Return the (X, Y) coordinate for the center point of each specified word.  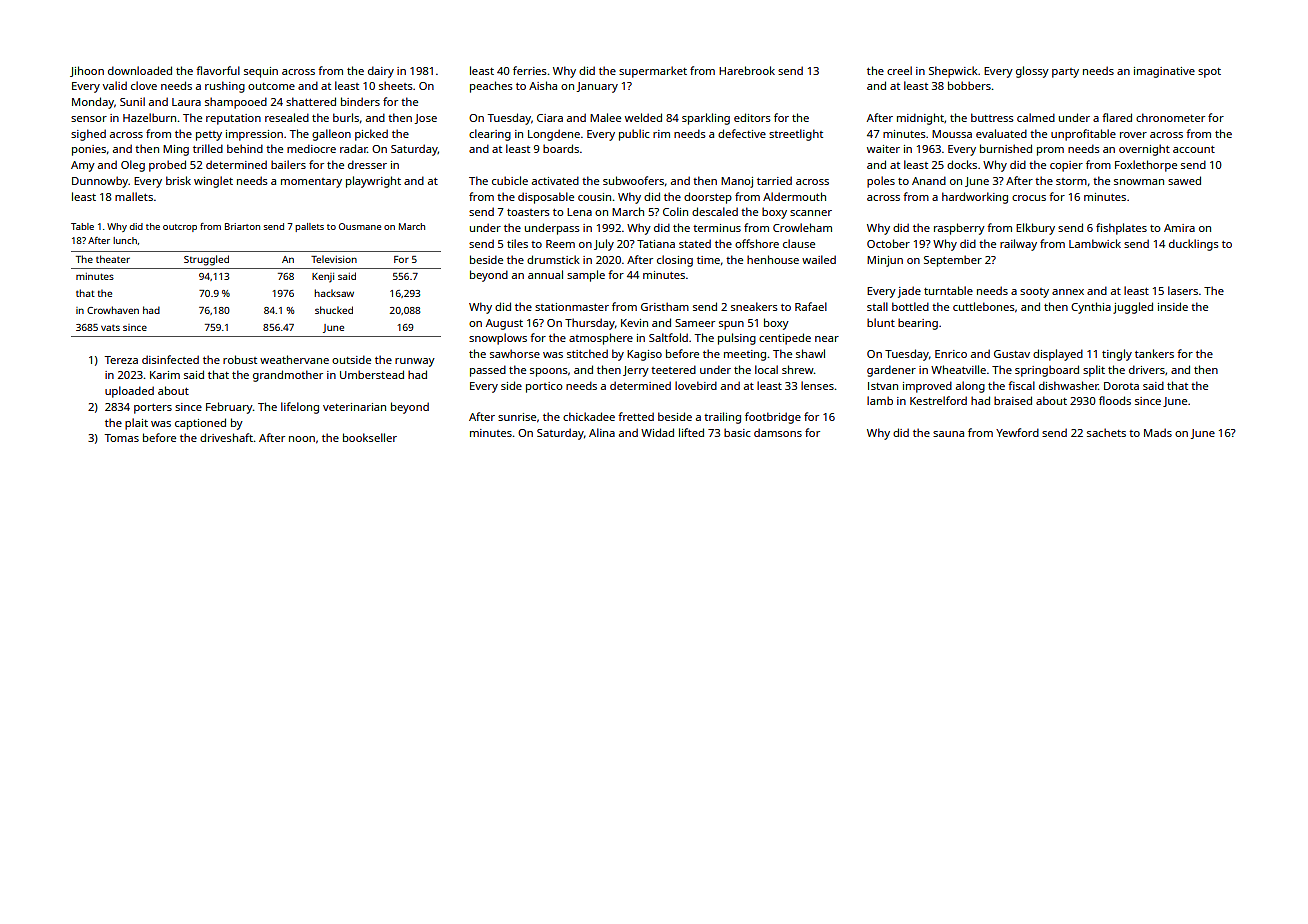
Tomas (122, 438)
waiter (883, 149)
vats (110, 328)
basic (737, 432)
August (504, 324)
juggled (1133, 308)
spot (1209, 73)
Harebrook (747, 70)
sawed (1184, 180)
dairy (381, 72)
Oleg (133, 166)
